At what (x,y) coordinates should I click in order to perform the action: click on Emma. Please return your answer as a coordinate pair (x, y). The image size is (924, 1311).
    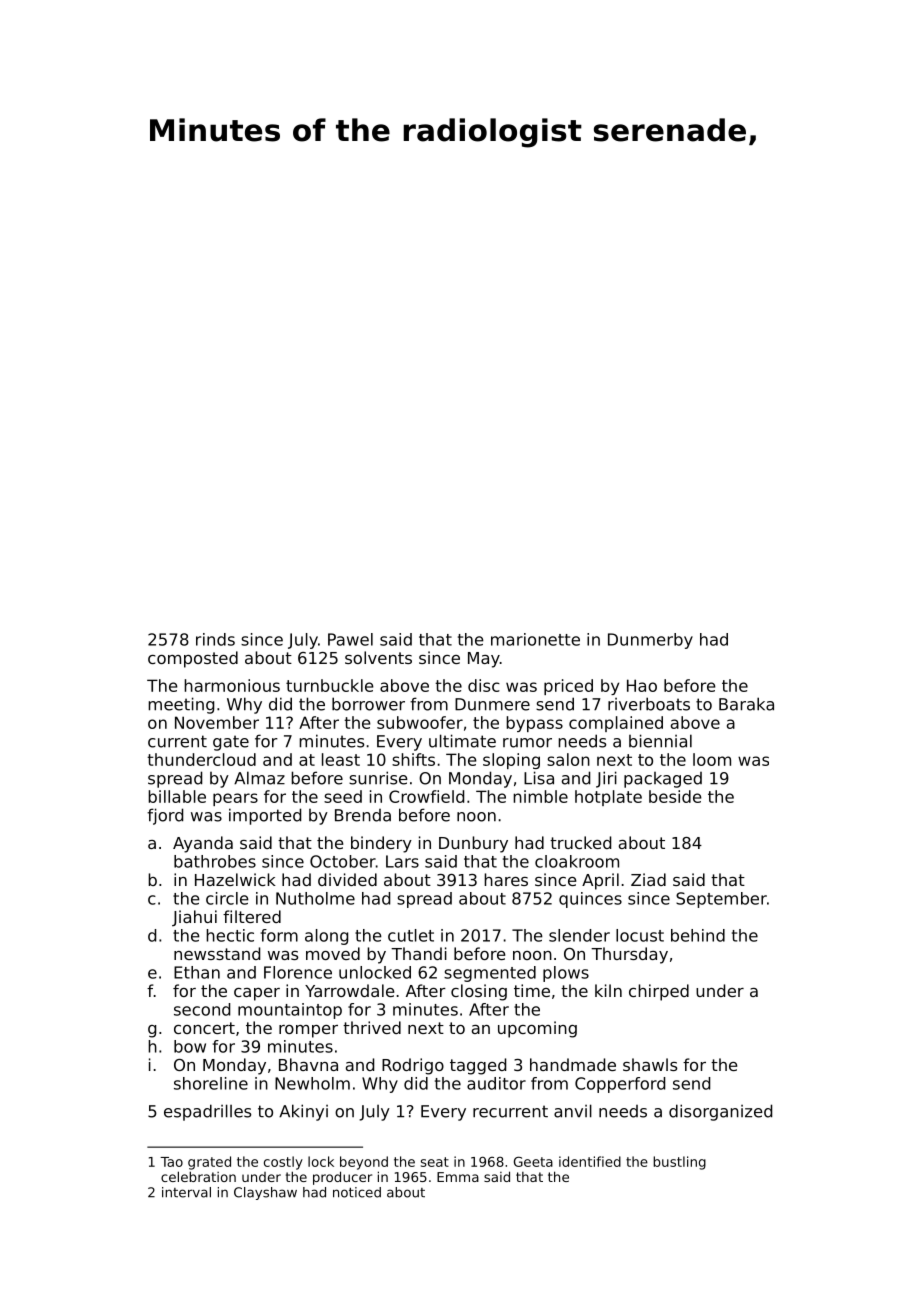
    Looking at the image, I should click on (458, 1177).
